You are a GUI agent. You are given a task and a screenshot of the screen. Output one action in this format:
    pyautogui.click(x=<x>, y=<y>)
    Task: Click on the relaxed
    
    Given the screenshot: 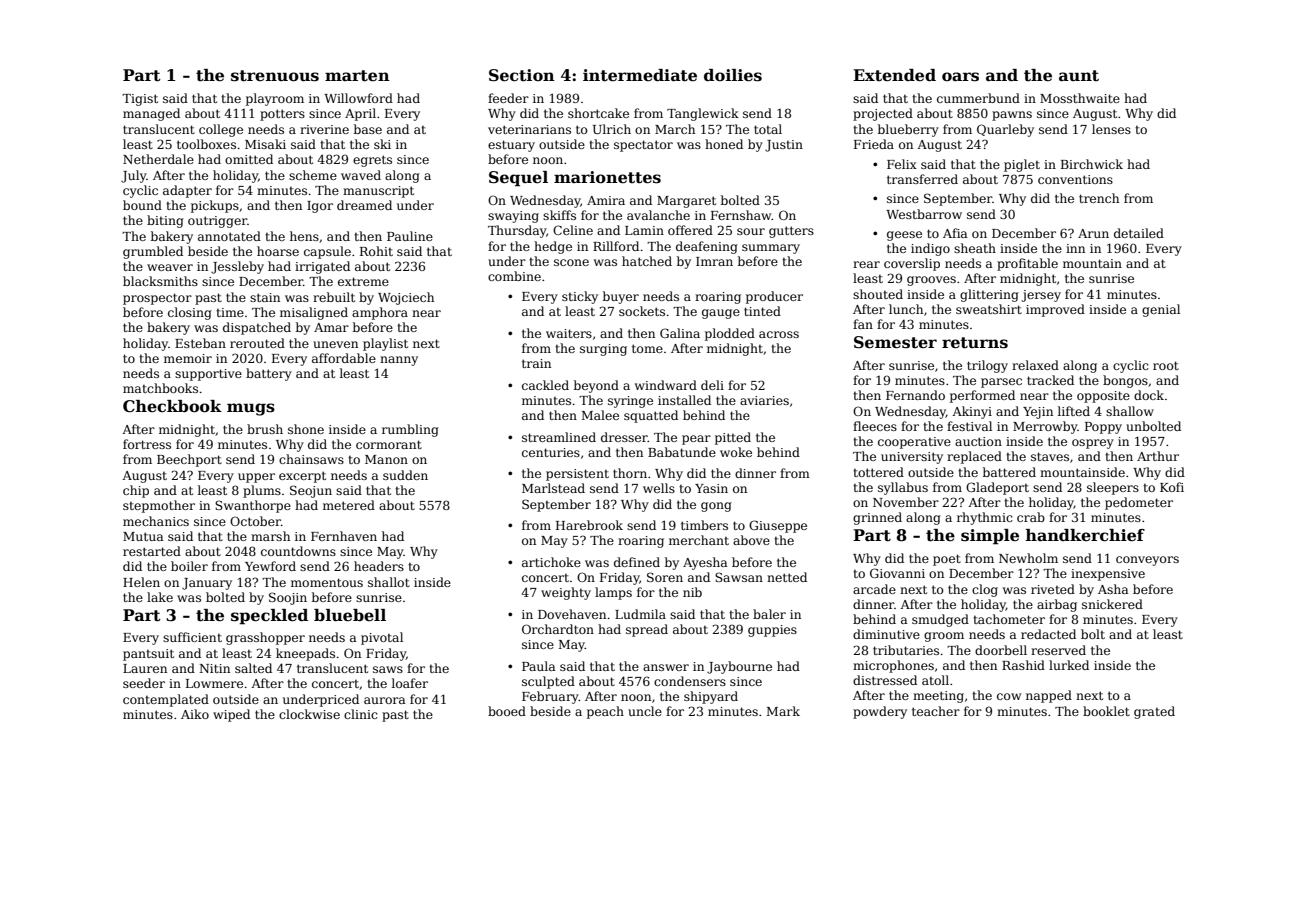 What is the action you would take?
    pyautogui.click(x=1035, y=365)
